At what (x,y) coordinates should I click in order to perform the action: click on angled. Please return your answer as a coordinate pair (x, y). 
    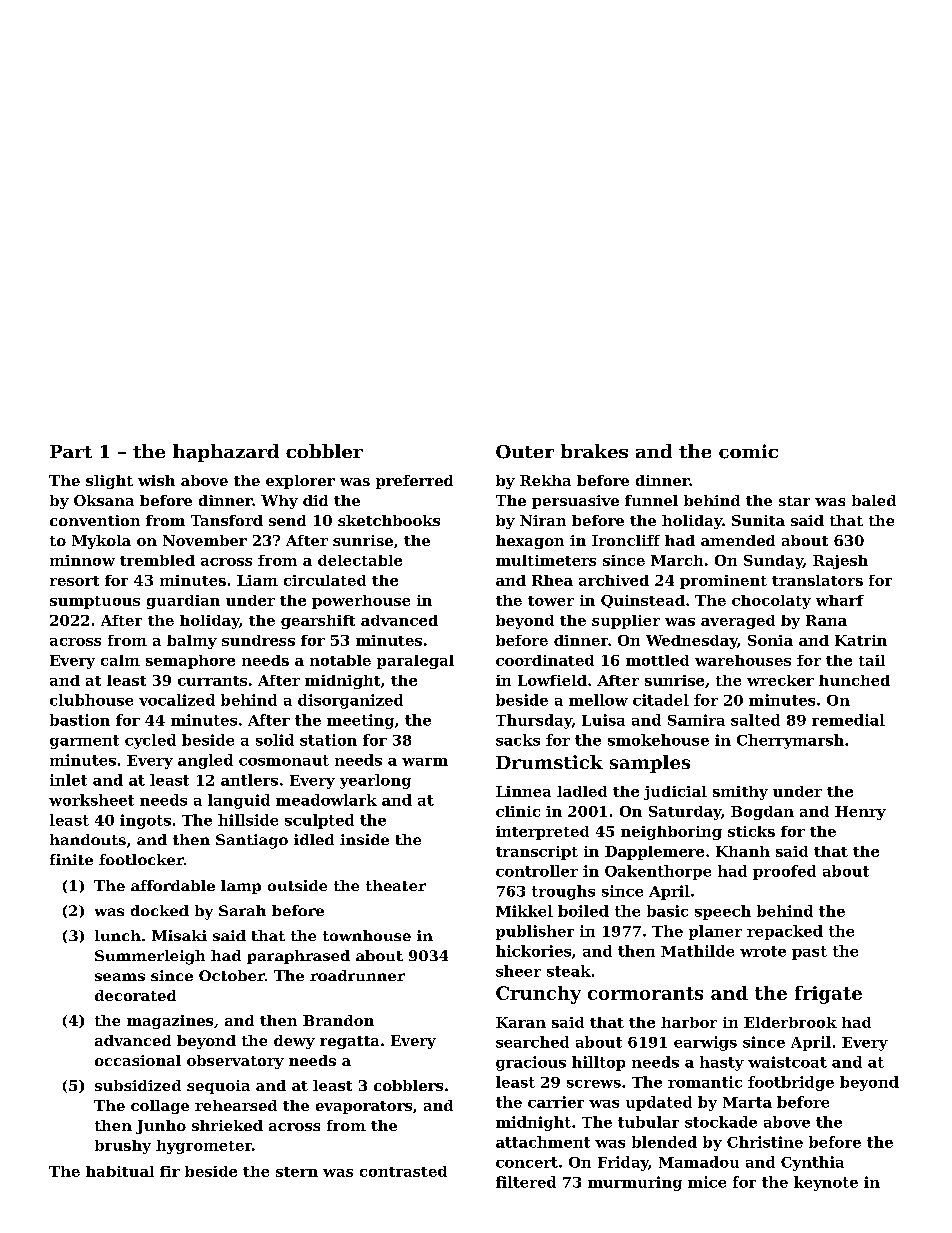
    Looking at the image, I should click on (205, 761).
